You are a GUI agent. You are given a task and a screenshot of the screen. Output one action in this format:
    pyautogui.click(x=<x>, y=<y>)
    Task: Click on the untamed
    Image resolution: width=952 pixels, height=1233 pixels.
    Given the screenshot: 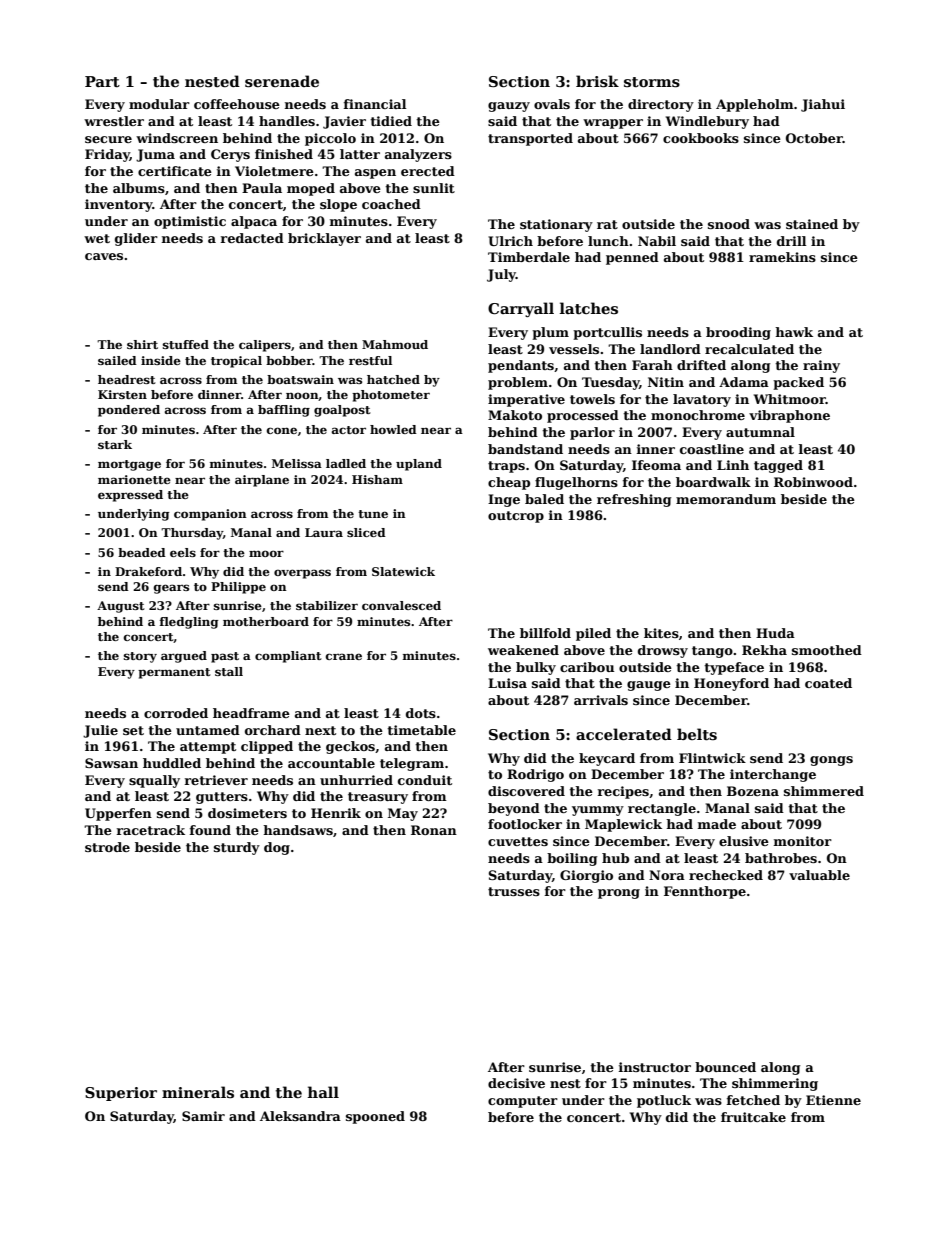 What is the action you would take?
    pyautogui.click(x=208, y=730)
